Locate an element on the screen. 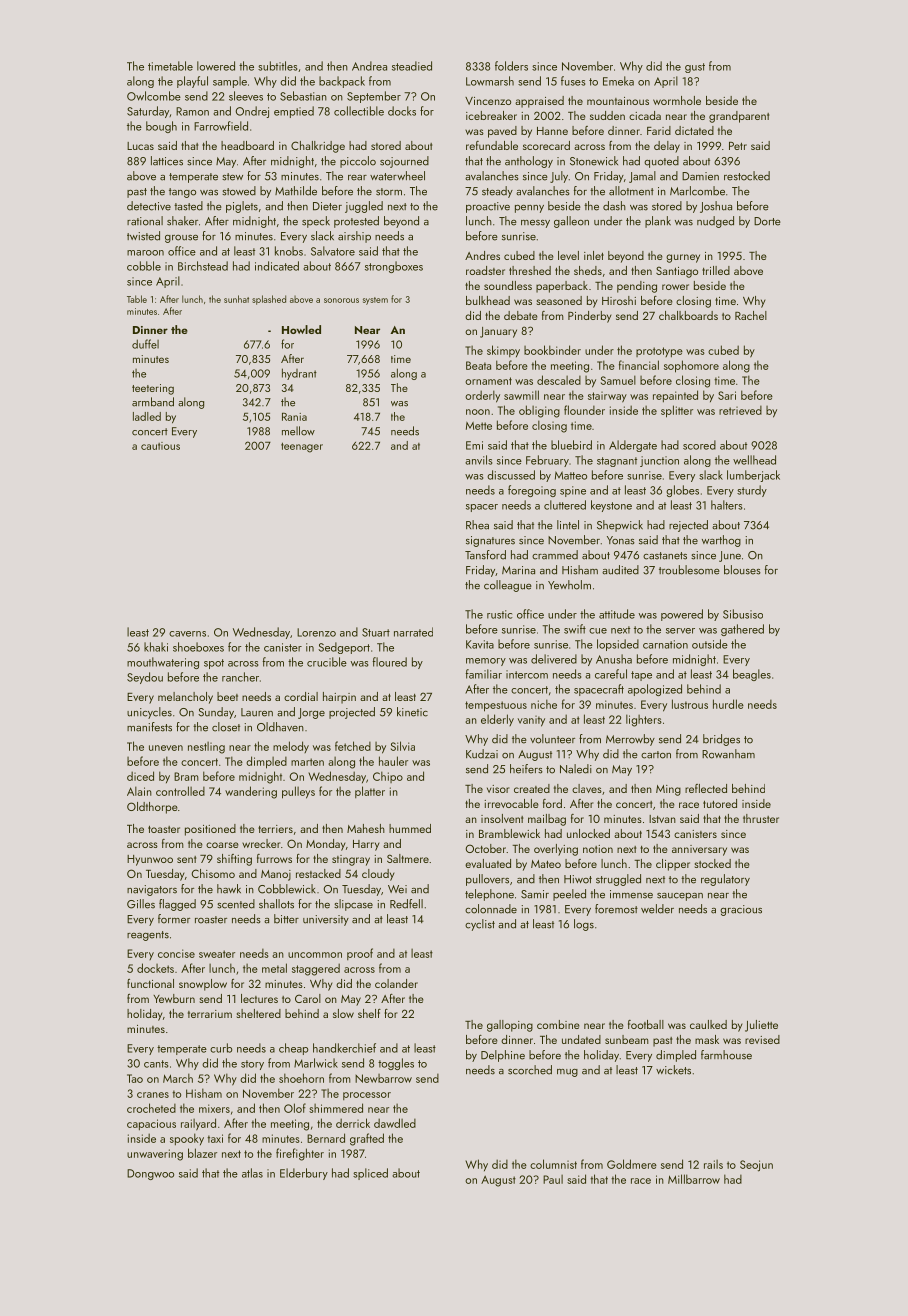  lowered is located at coordinates (216, 66).
